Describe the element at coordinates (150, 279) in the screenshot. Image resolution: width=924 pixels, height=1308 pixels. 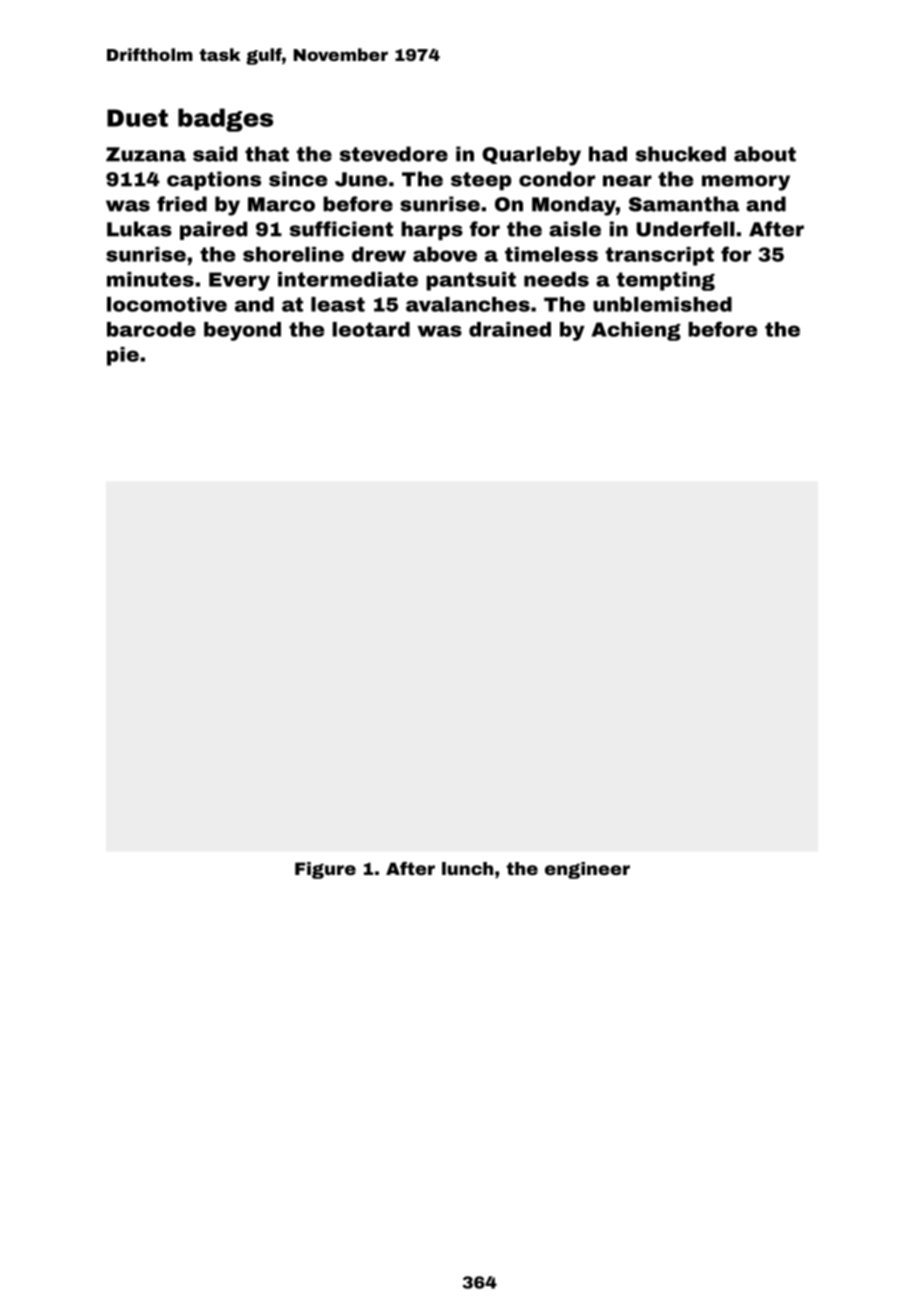
I see `minutes` at that location.
